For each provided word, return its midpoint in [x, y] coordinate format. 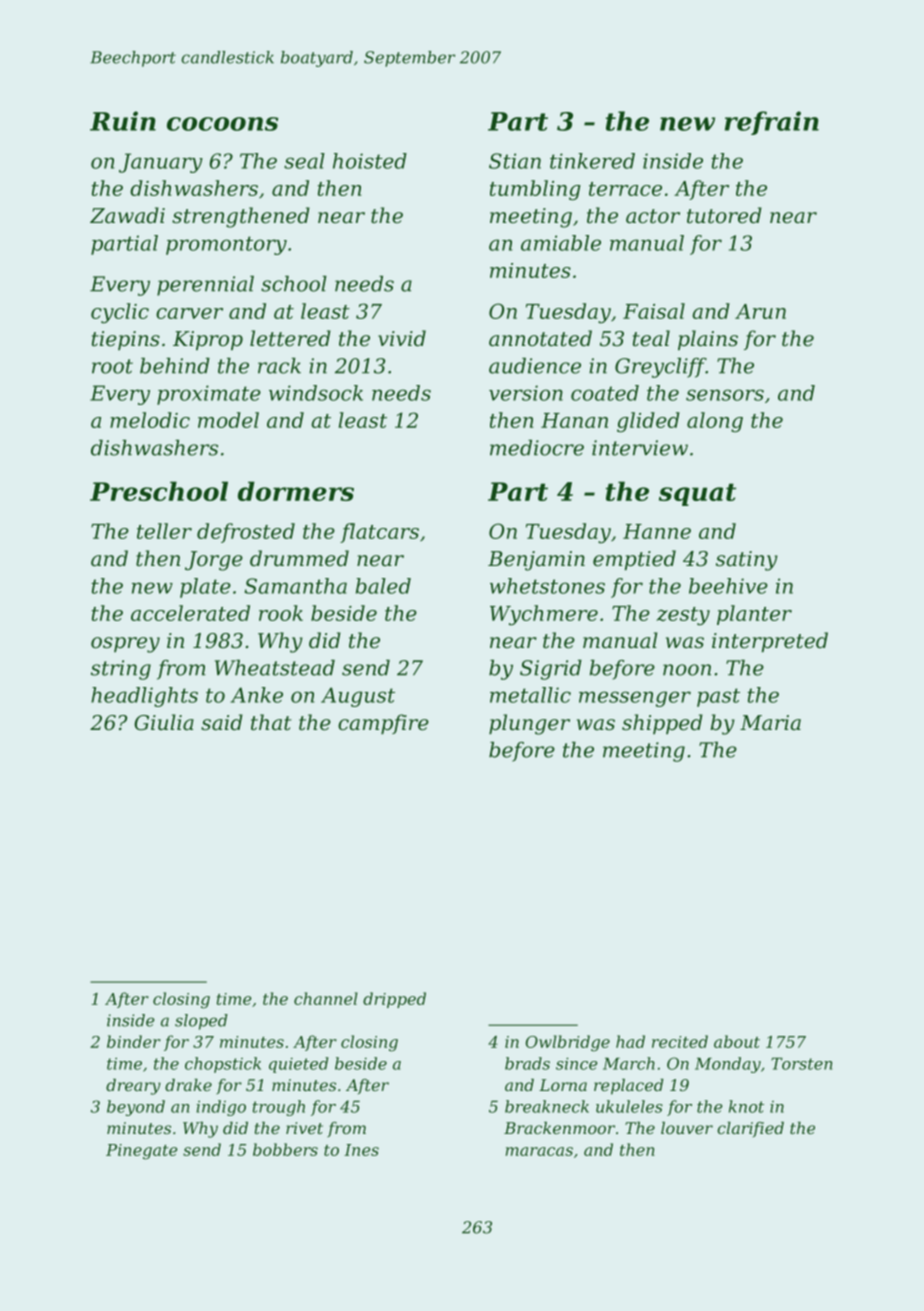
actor [653, 216]
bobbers [285, 1149]
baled [383, 586]
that [271, 722]
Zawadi [127, 215]
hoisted [370, 161]
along [715, 422]
